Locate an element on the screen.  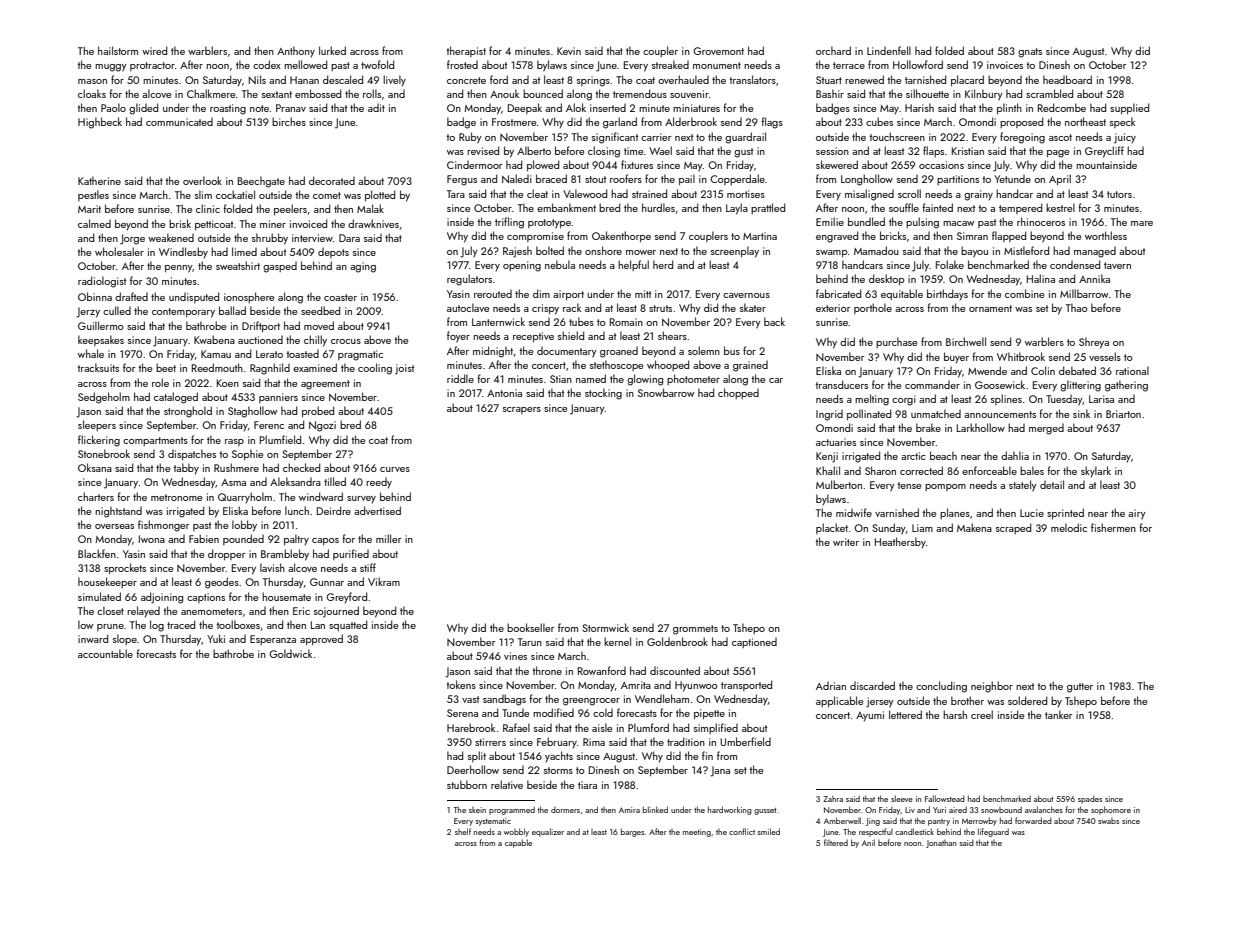
stubborn is located at coordinates (467, 784).
